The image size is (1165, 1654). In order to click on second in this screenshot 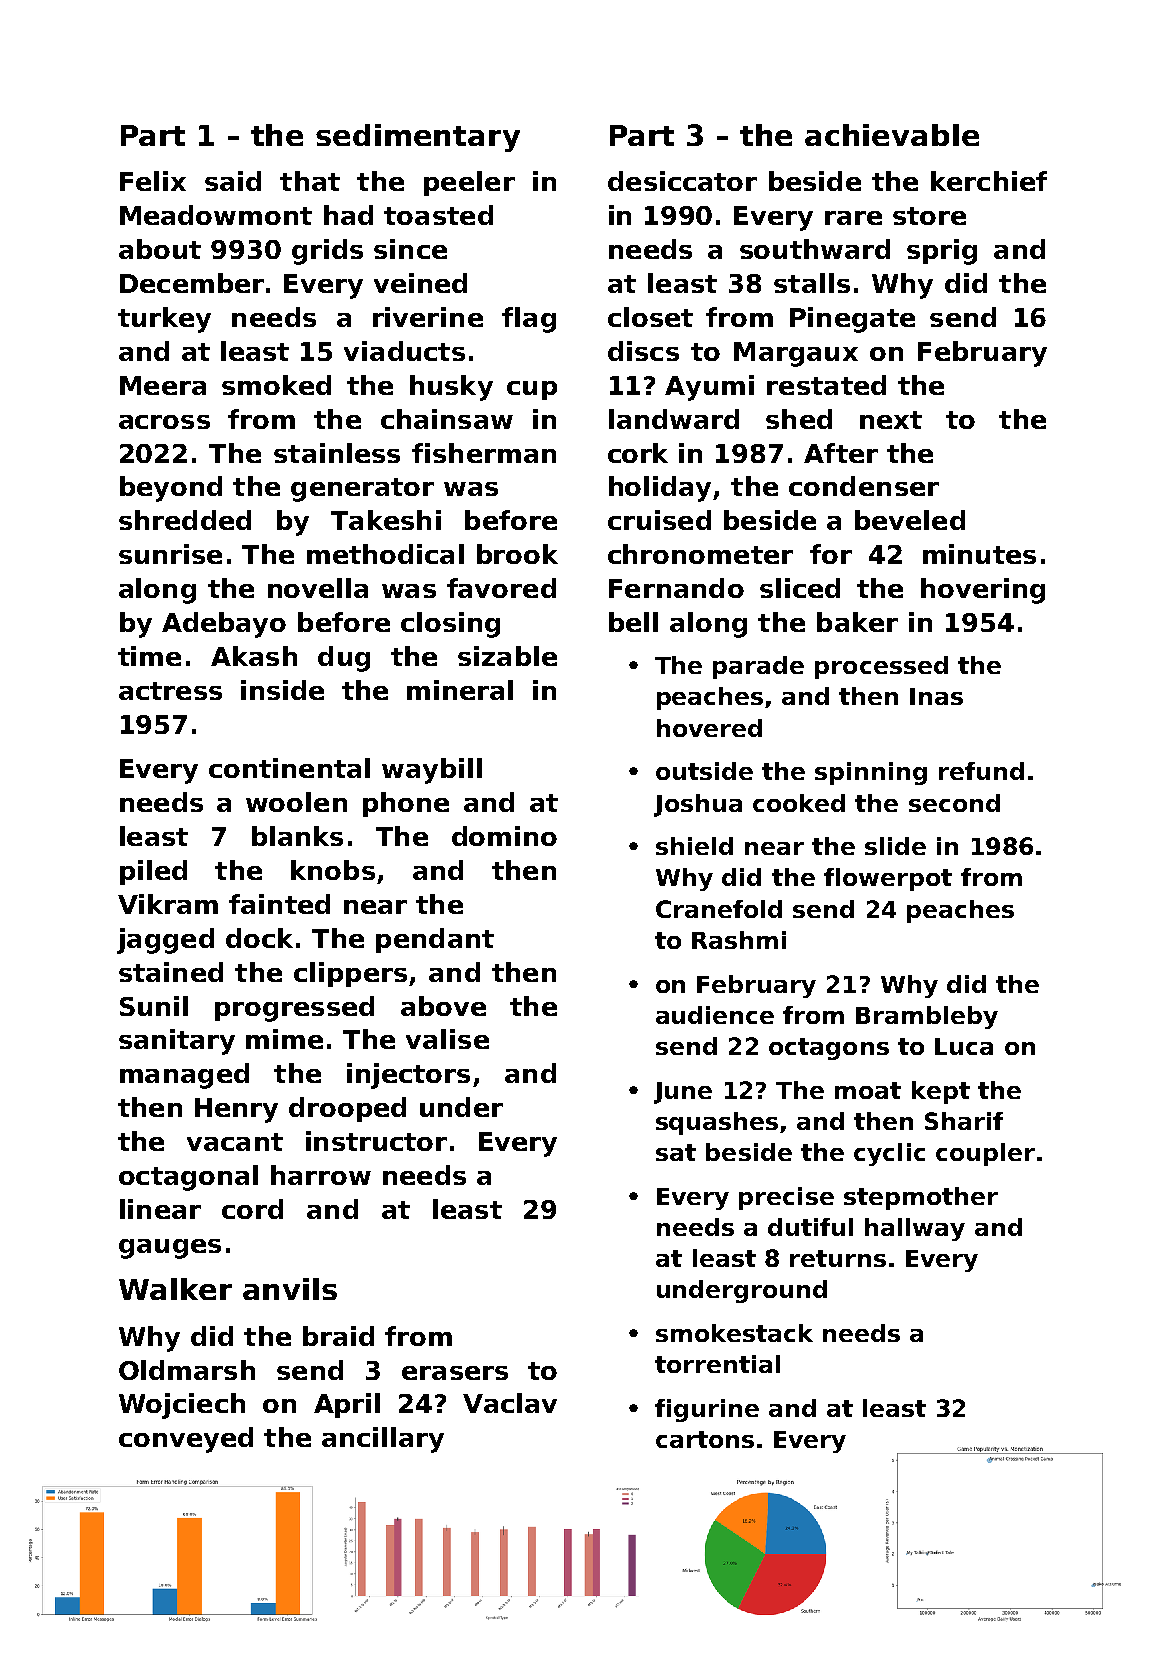, I will do `click(954, 803)`.
